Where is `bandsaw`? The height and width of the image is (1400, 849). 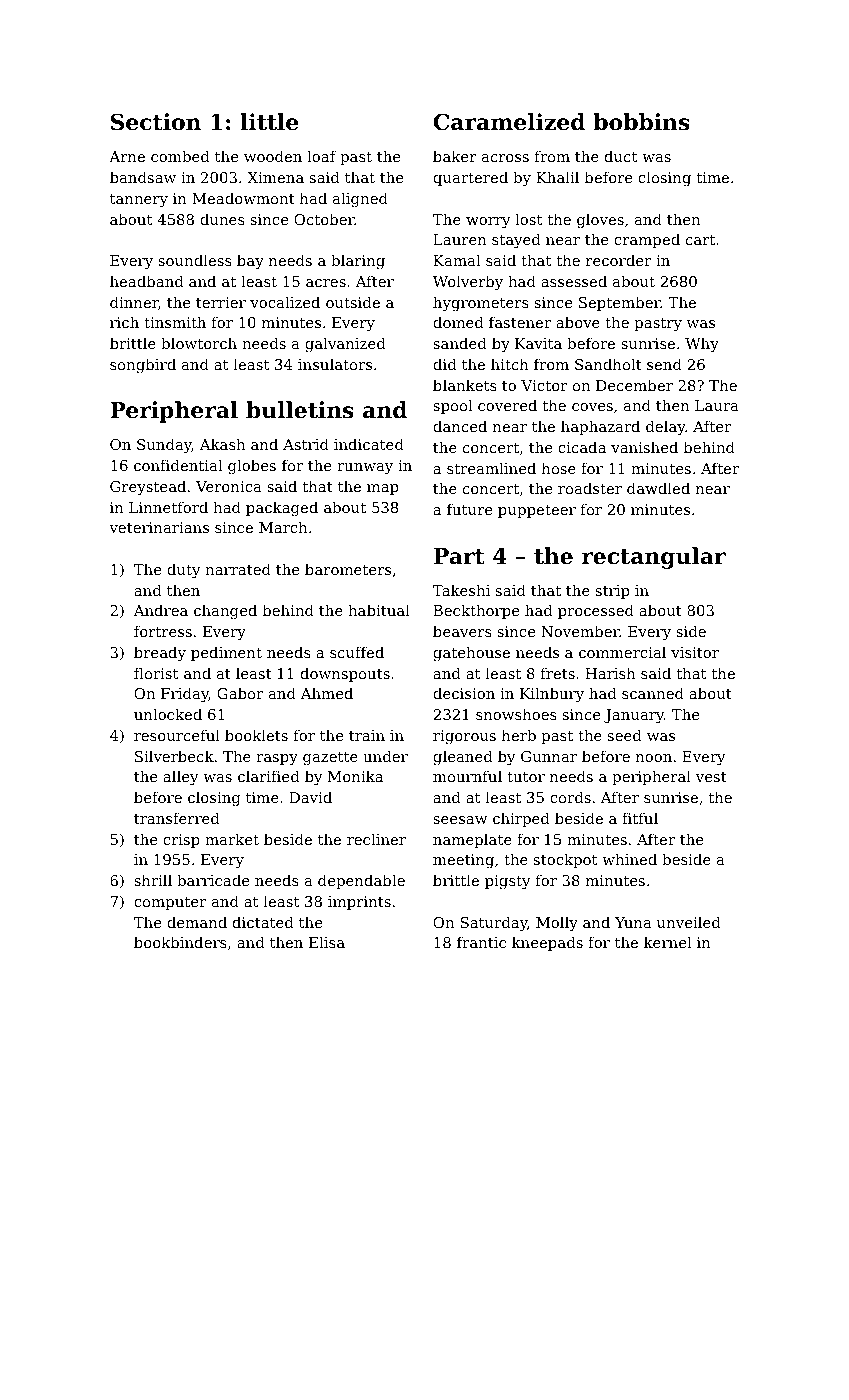
bandsaw is located at coordinates (143, 177).
